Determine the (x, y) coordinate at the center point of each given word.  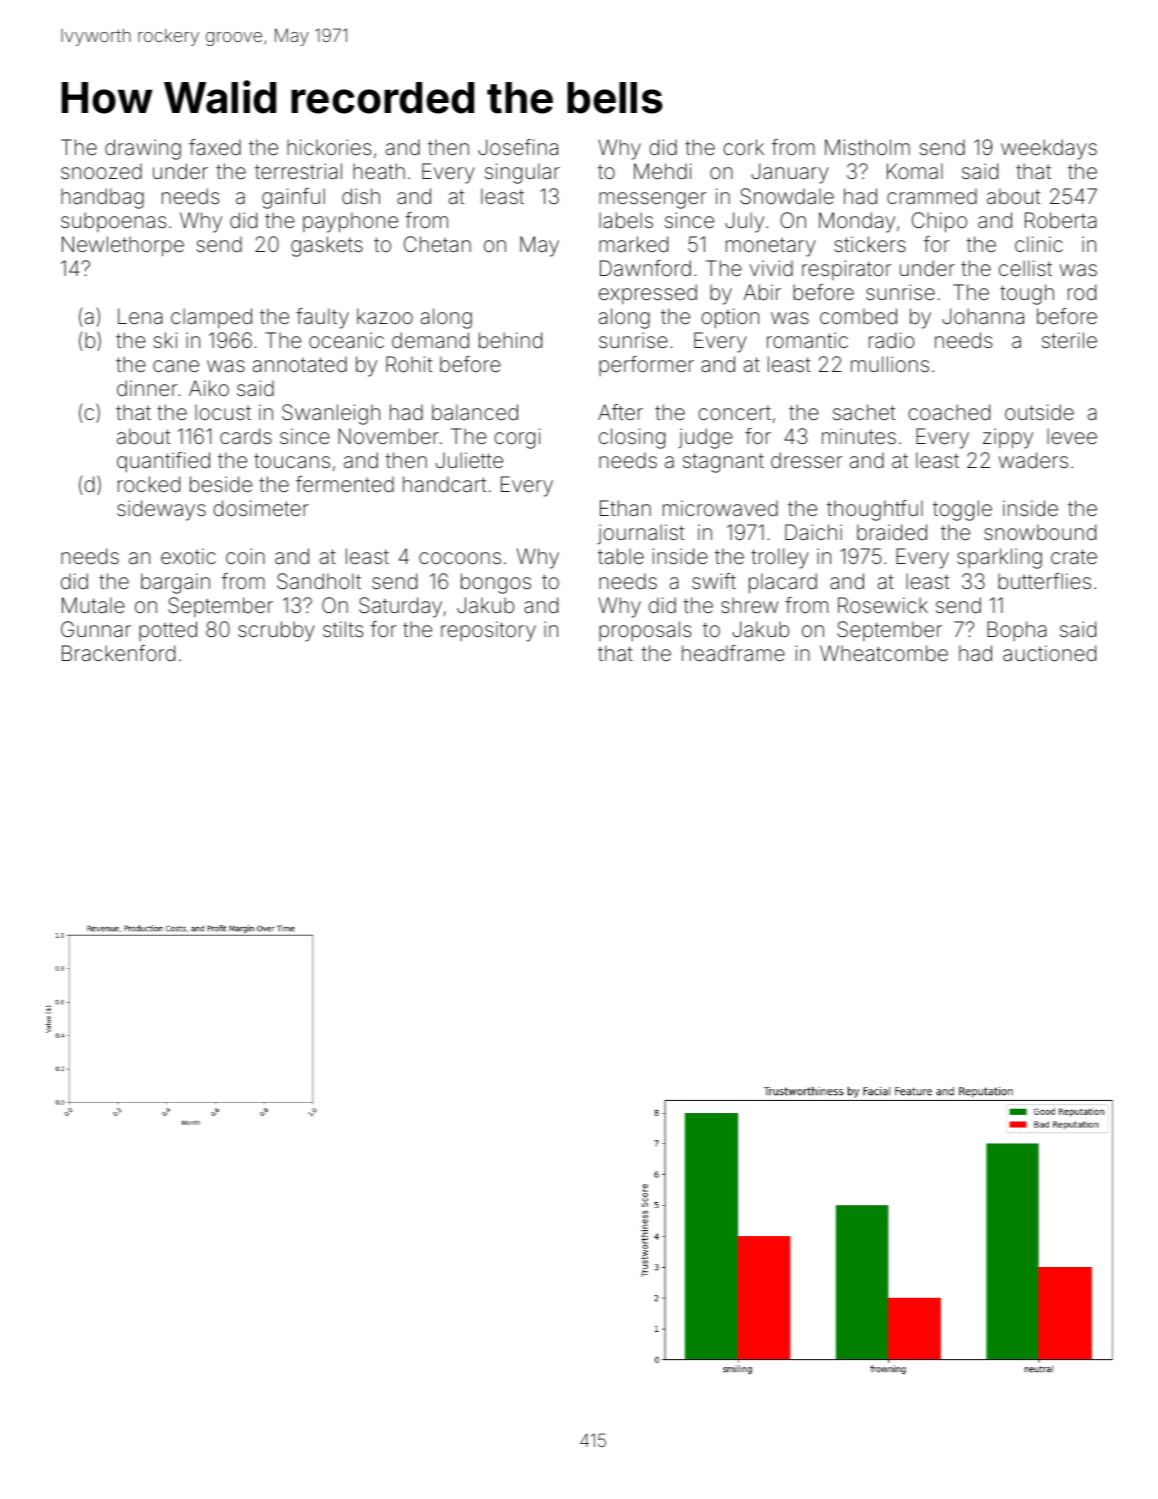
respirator (846, 270)
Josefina (518, 147)
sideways (161, 510)
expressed (648, 294)
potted (168, 631)
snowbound (1040, 532)
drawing (143, 149)
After (620, 412)
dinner (147, 388)
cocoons (460, 558)
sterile (1069, 340)
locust (223, 412)
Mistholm (867, 147)
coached (949, 412)
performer (646, 366)
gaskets (327, 246)
